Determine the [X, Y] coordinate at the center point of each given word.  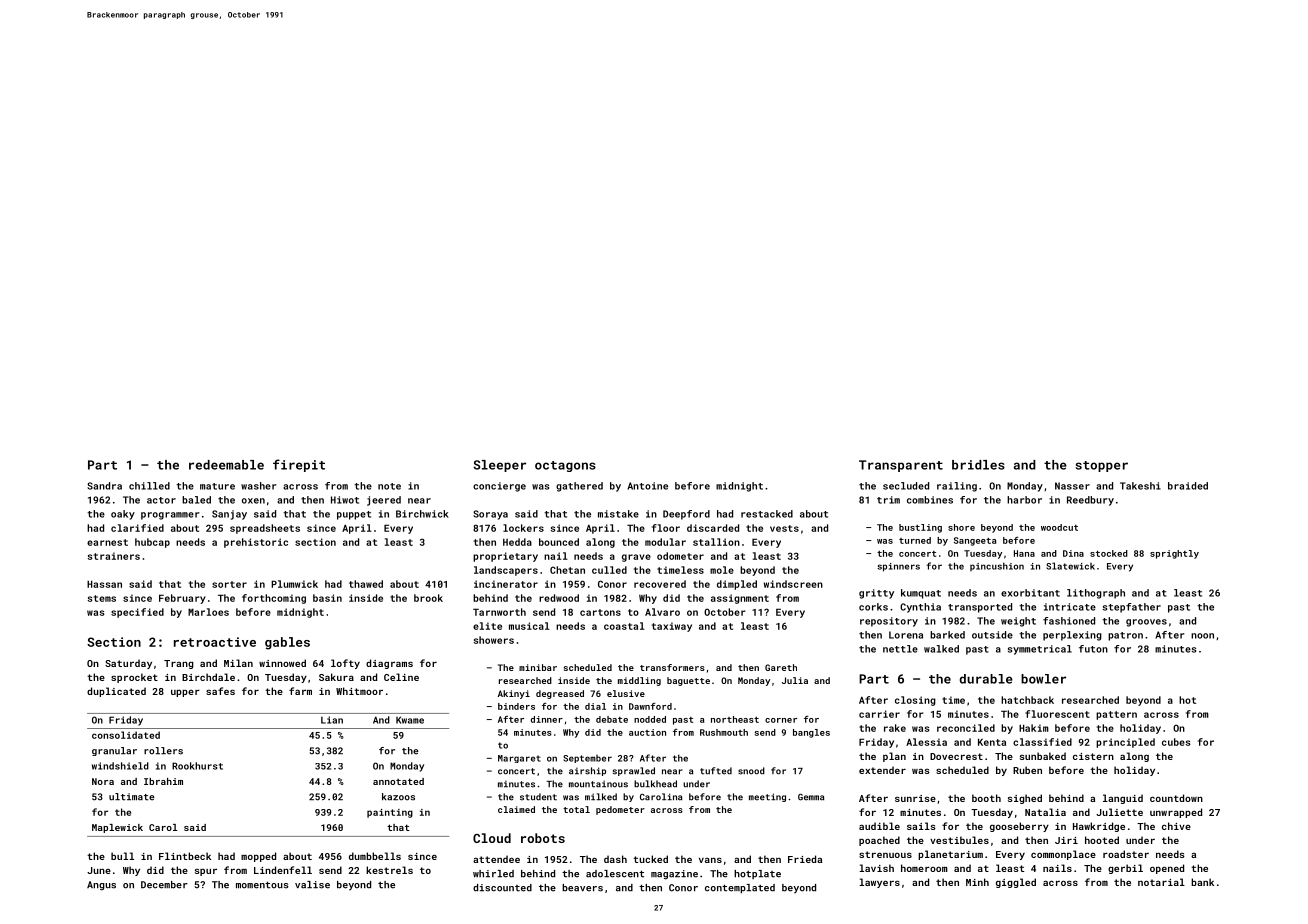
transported [980, 608]
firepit [299, 465]
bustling [920, 528]
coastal [624, 626]
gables [287, 643]
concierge [499, 487]
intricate [1070, 607]
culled [609, 570]
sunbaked [1043, 756]
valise [312, 885]
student [538, 797]
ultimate [132, 797]
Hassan [104, 584]
